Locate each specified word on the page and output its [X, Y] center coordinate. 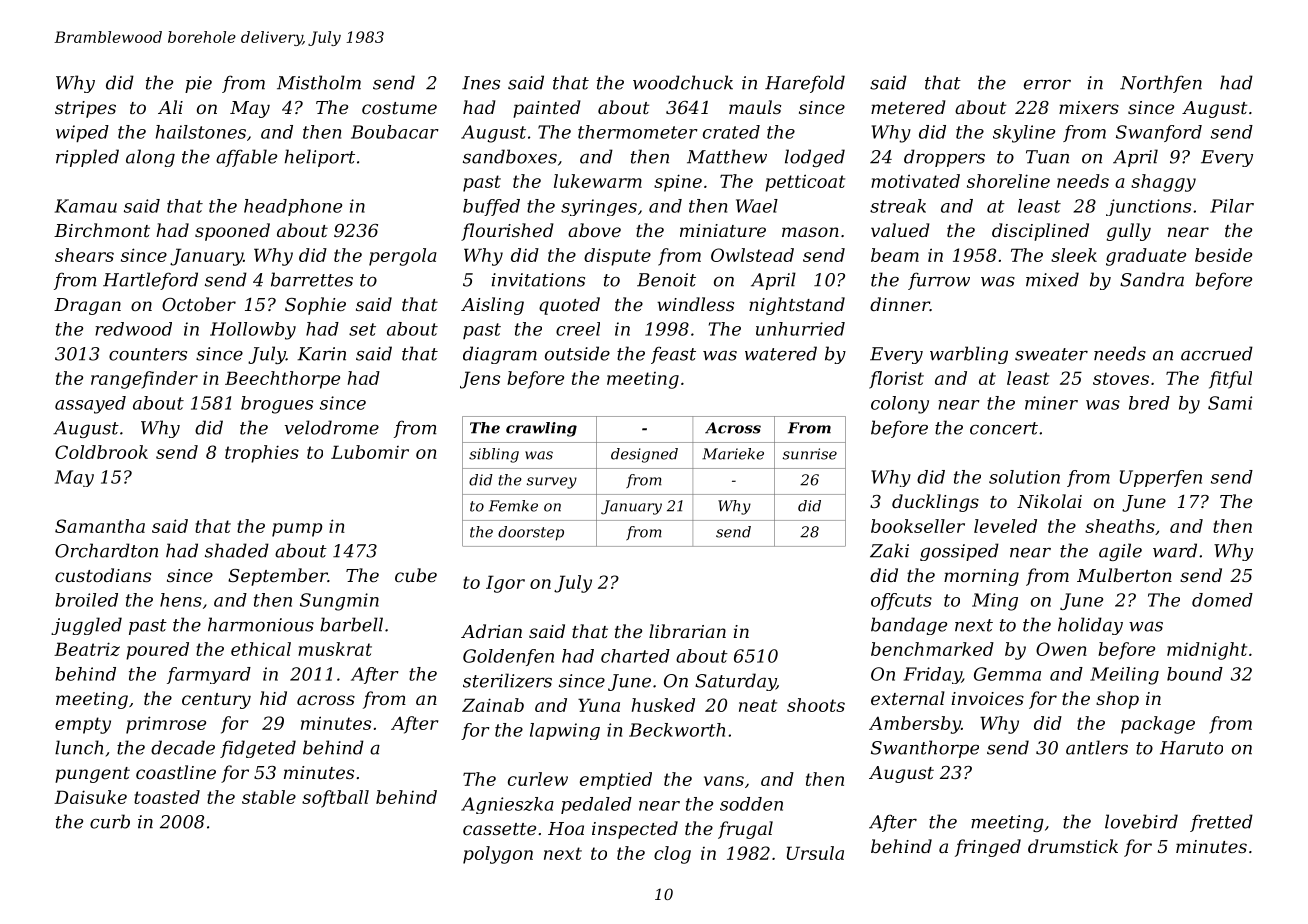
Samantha [100, 526]
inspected [635, 830]
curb [110, 821]
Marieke [733, 454]
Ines [481, 83]
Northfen [1161, 84]
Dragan [87, 306]
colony [900, 405]
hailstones [201, 132]
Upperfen [1161, 478]
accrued [1217, 353]
